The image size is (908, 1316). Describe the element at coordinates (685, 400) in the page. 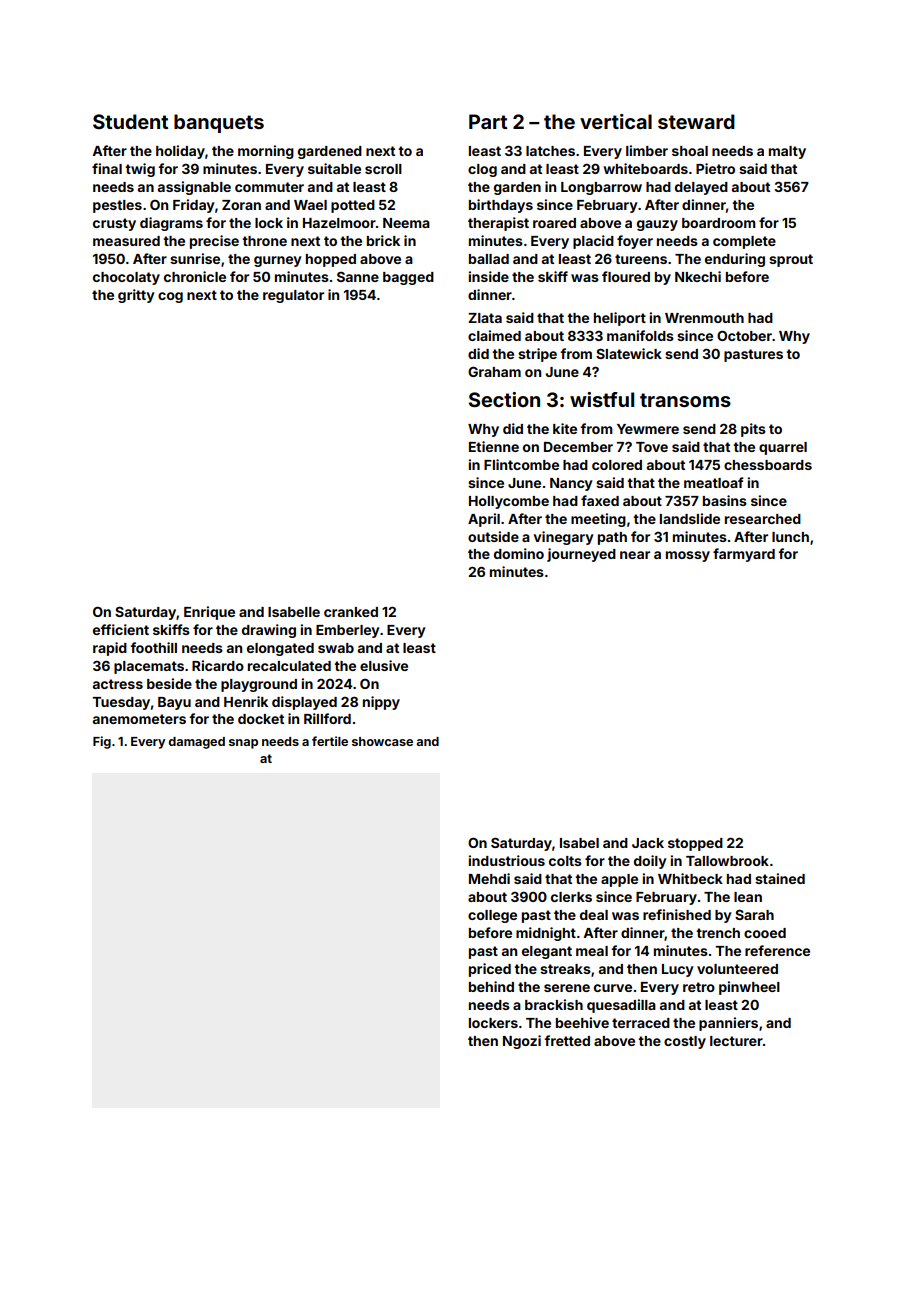

I see `transoms` at that location.
